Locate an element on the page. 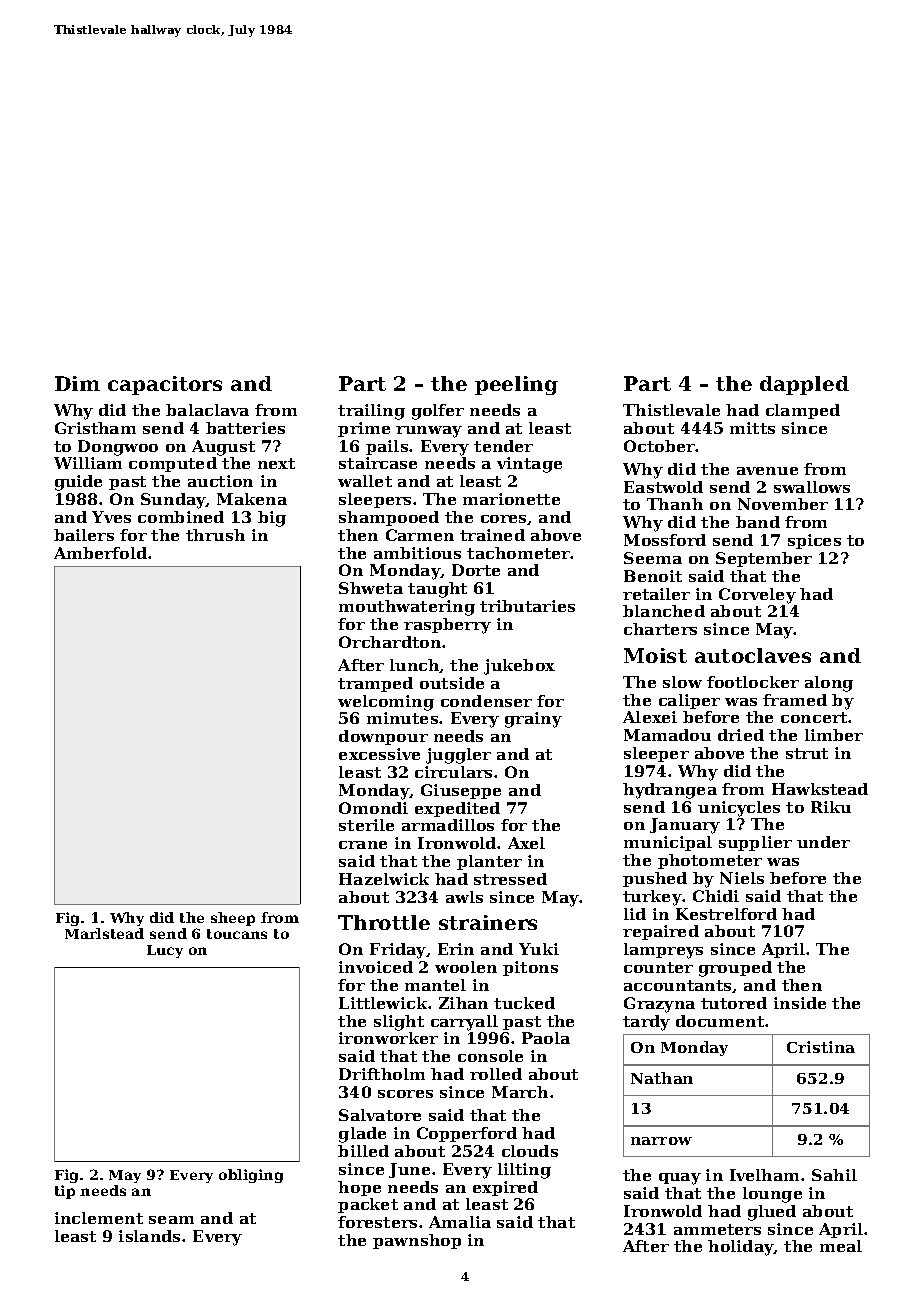 The image size is (924, 1308). inclement is located at coordinates (99, 1218).
